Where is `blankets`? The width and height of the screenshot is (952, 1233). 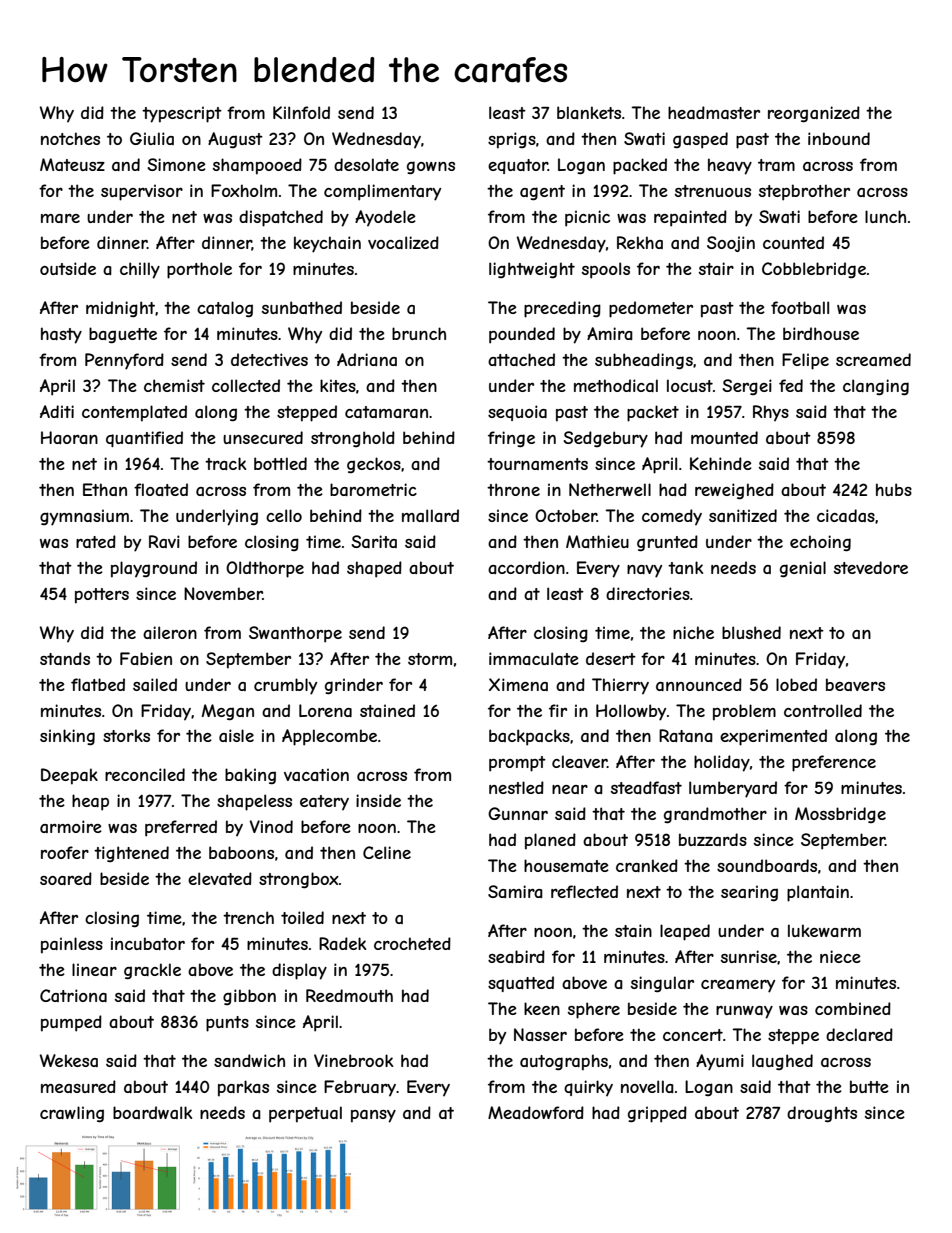 blankets is located at coordinates (589, 112).
